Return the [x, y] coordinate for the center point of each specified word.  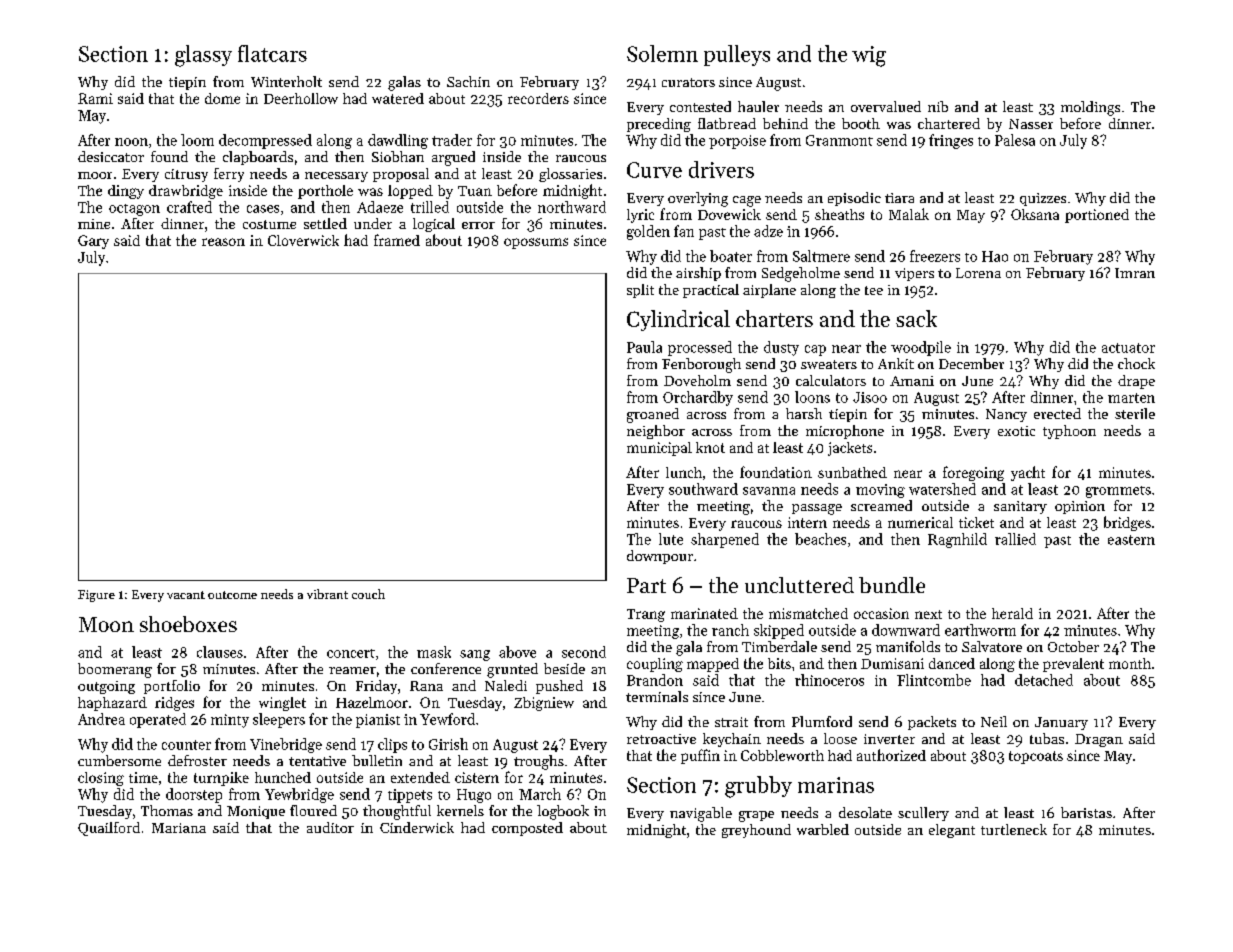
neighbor [656, 432]
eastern [1131, 540]
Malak [909, 214]
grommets [1118, 492]
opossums [536, 243]
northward [572, 207]
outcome [232, 595]
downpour [660, 557]
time [143, 777]
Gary [93, 242]
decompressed [265, 141]
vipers [914, 274]
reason [223, 242]
